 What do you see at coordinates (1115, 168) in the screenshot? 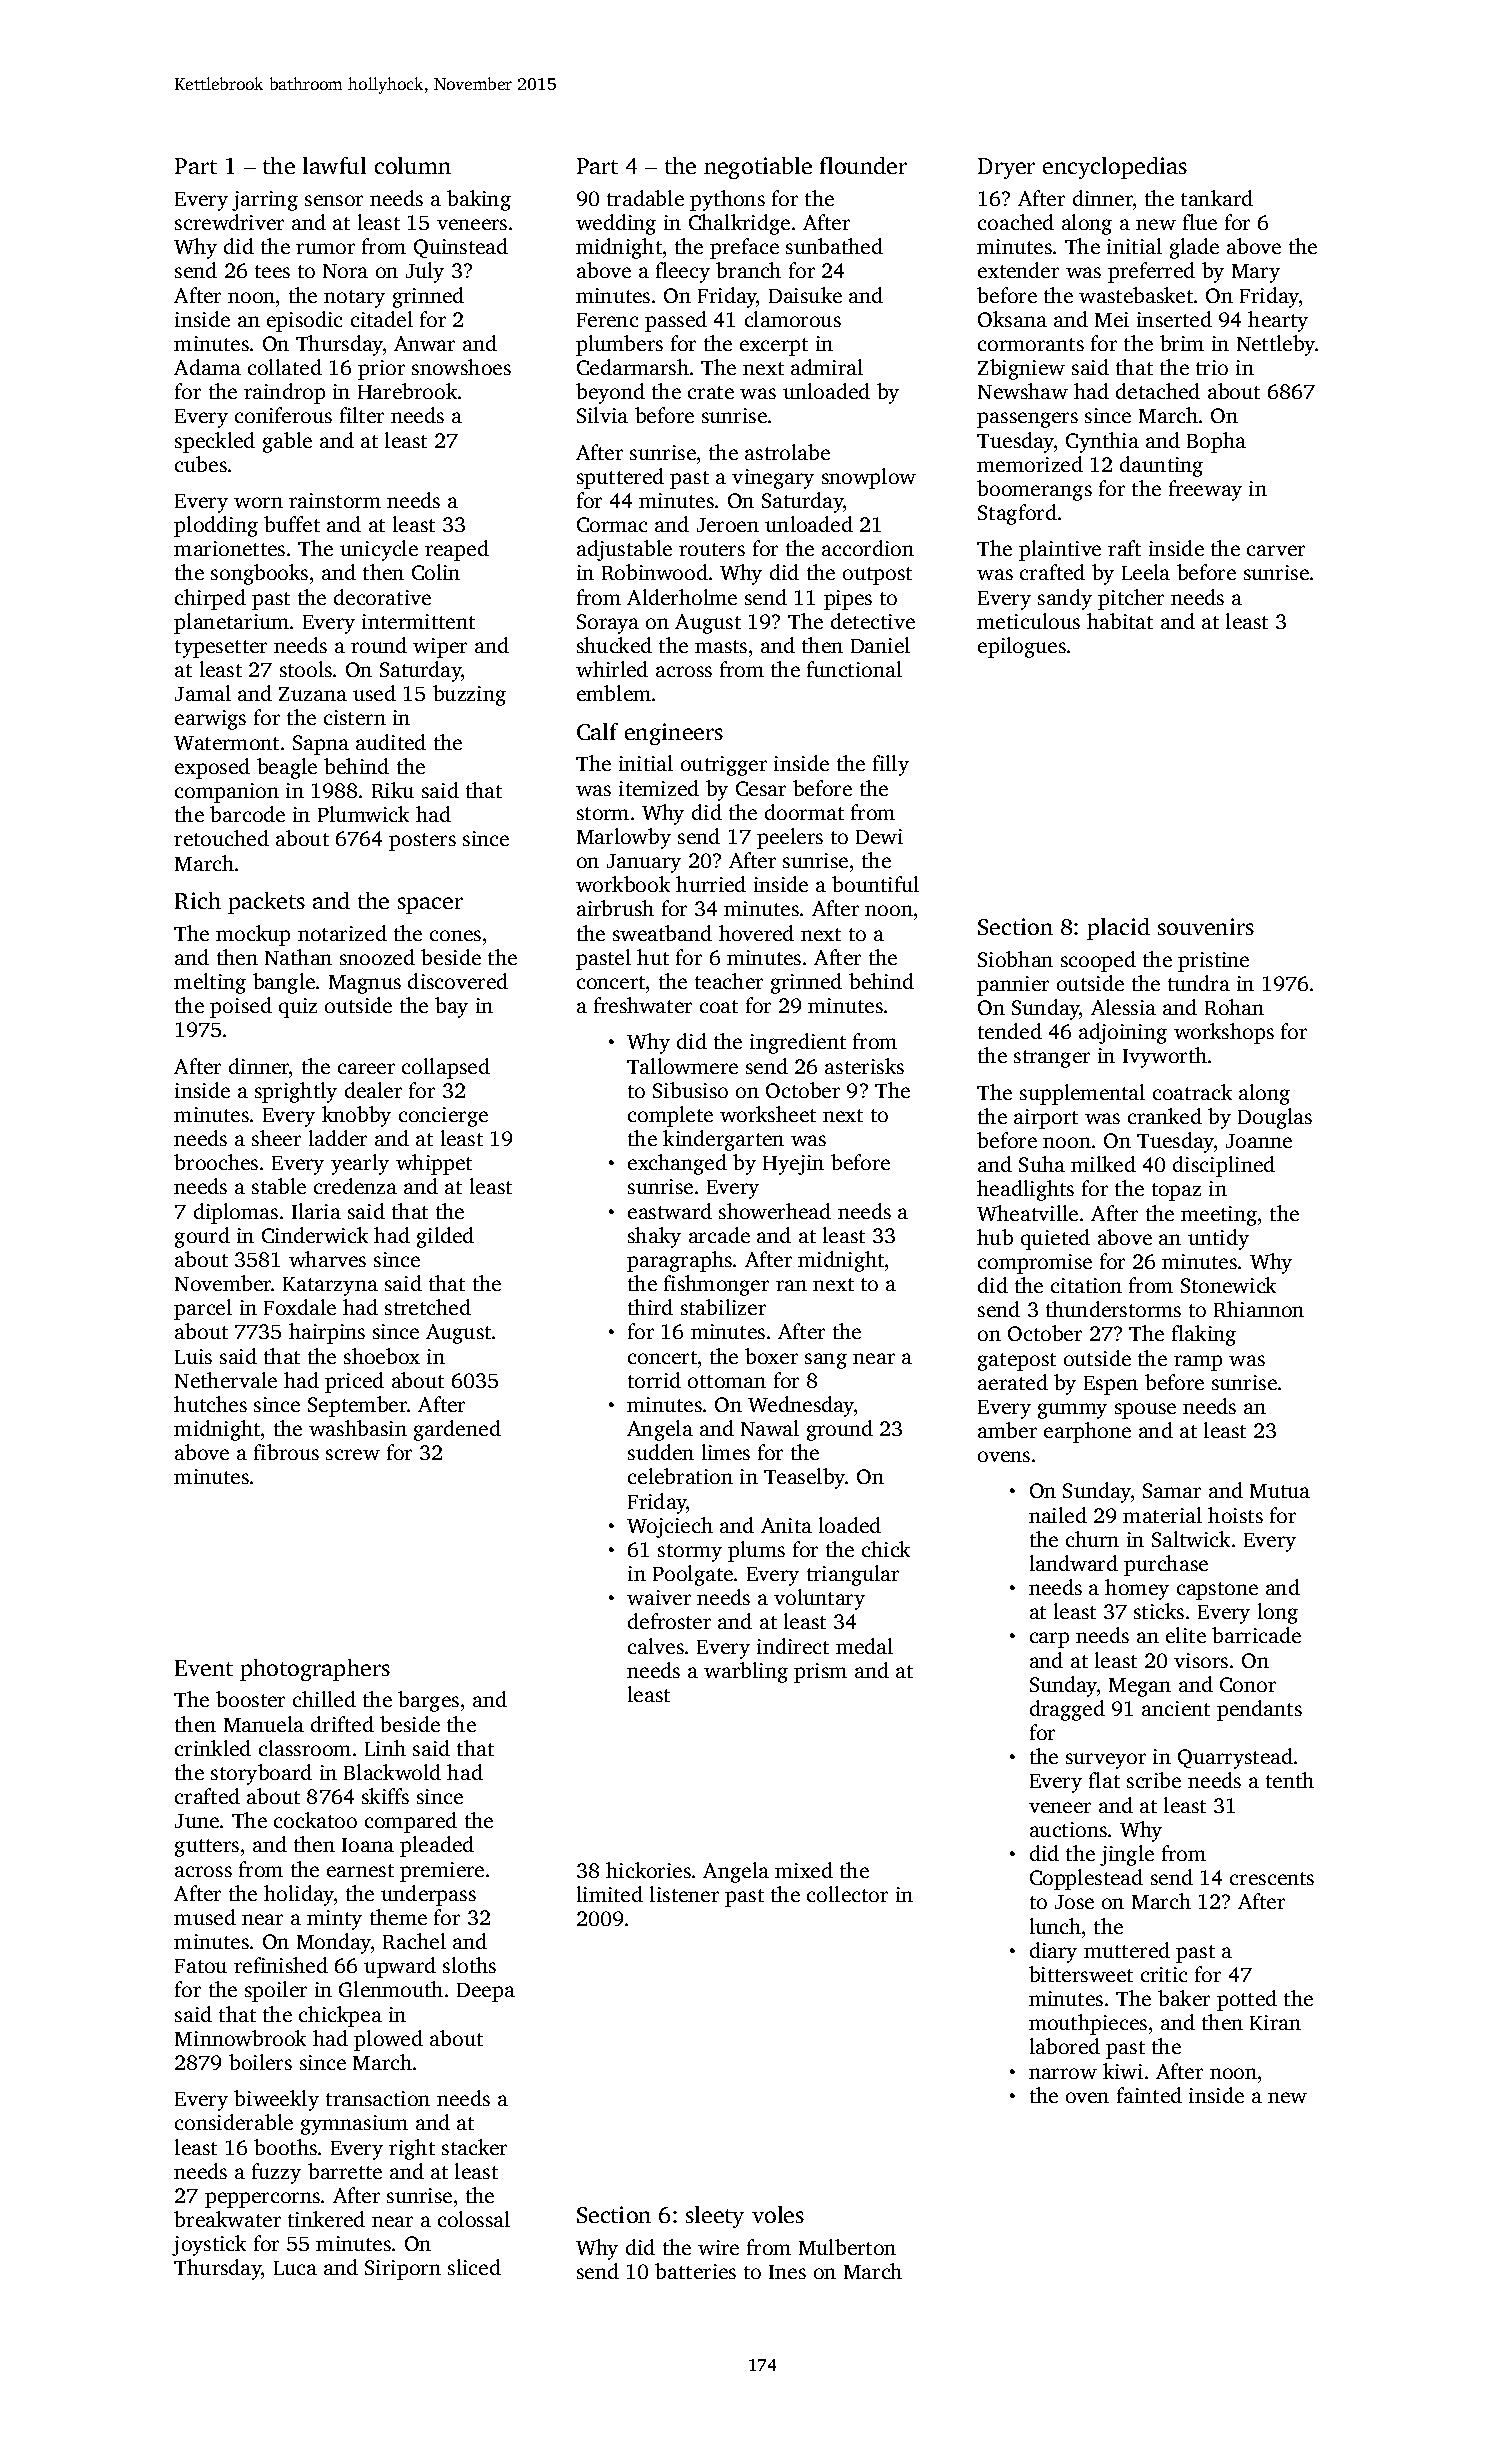
I see `encyclopedias` at bounding box center [1115, 168].
